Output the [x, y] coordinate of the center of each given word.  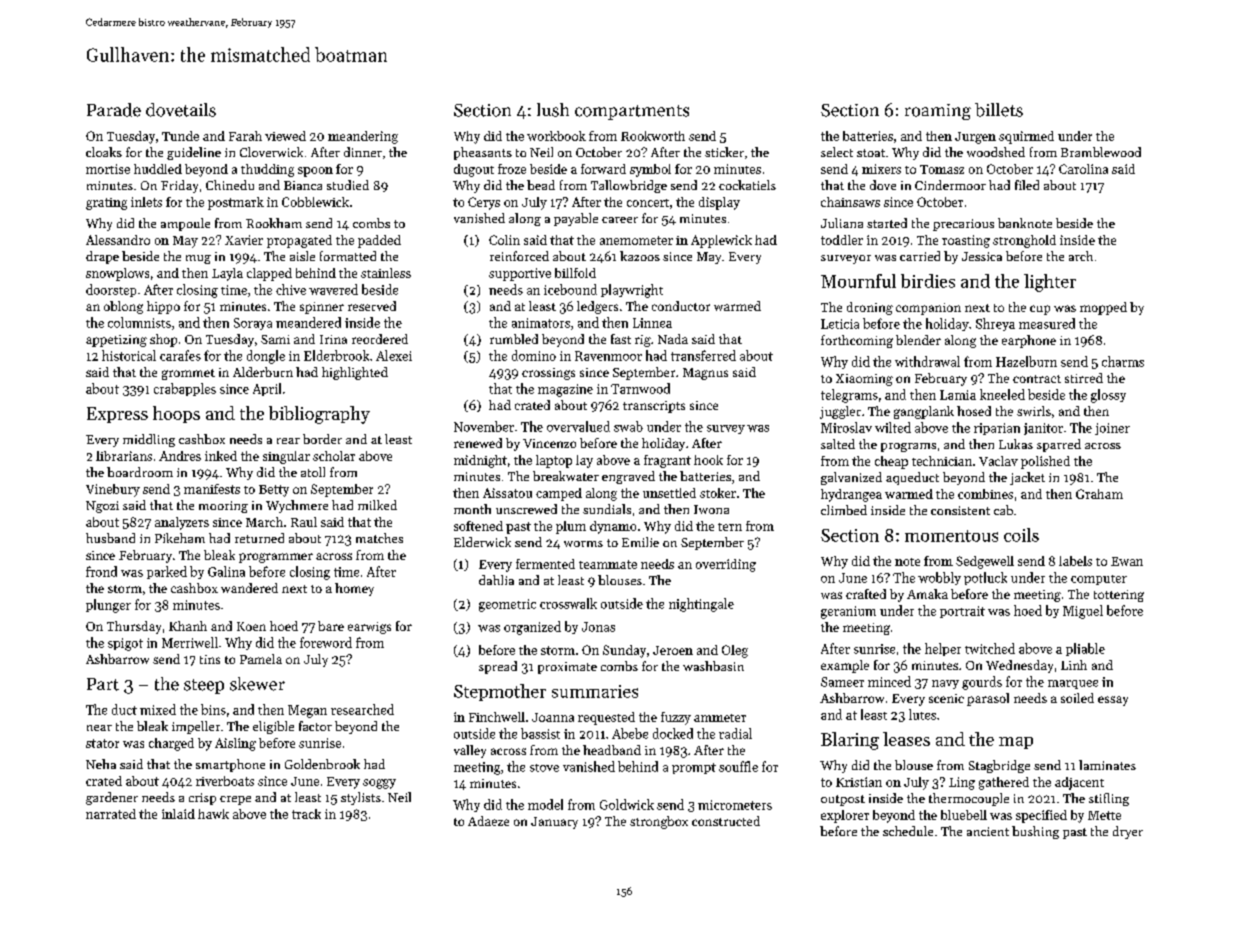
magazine [565, 390]
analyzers [182, 523]
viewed [285, 136]
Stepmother [500, 692]
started [887, 223]
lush [553, 110]
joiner [1112, 429]
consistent [960, 510]
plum [571, 527]
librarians [124, 456]
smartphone [230, 765]
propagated [299, 241]
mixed [158, 709]
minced [889, 681]
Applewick [721, 241]
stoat [871, 153]
